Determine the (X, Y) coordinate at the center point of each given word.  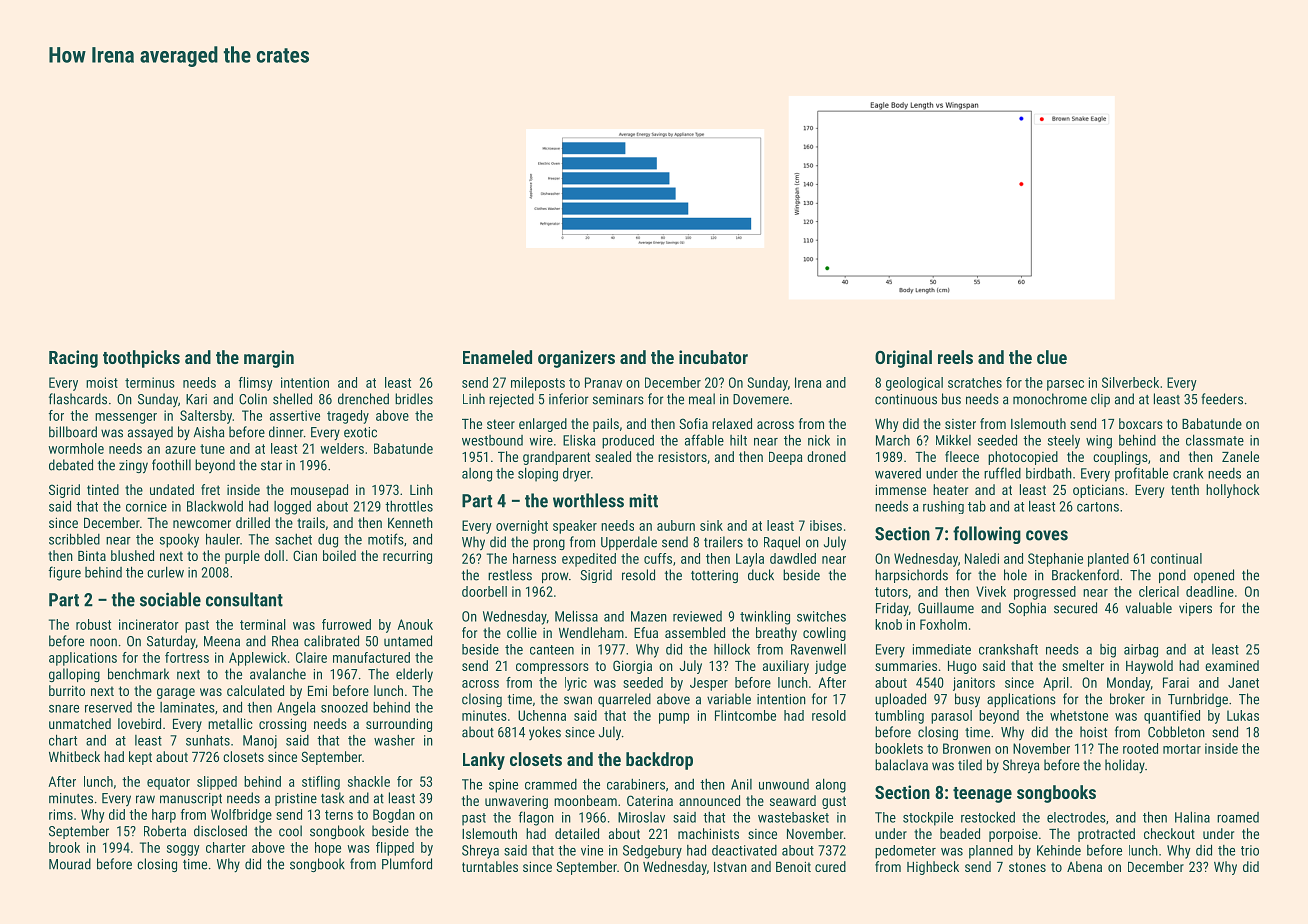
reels (955, 357)
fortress (187, 657)
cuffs (658, 558)
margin (269, 359)
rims (61, 814)
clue (1052, 357)
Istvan (730, 867)
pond (1172, 576)
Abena (1084, 866)
